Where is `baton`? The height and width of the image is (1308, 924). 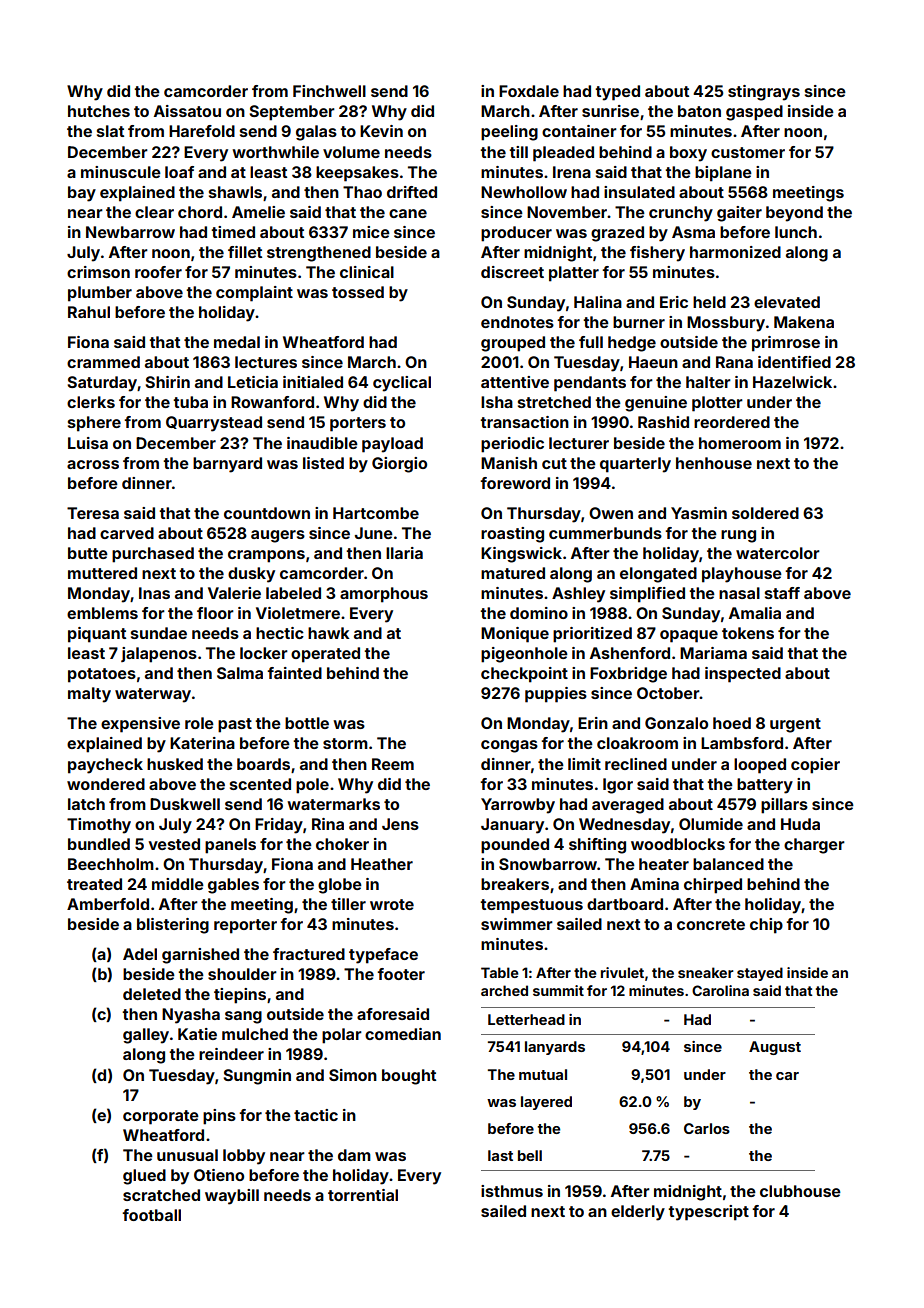
baton is located at coordinates (699, 111).
